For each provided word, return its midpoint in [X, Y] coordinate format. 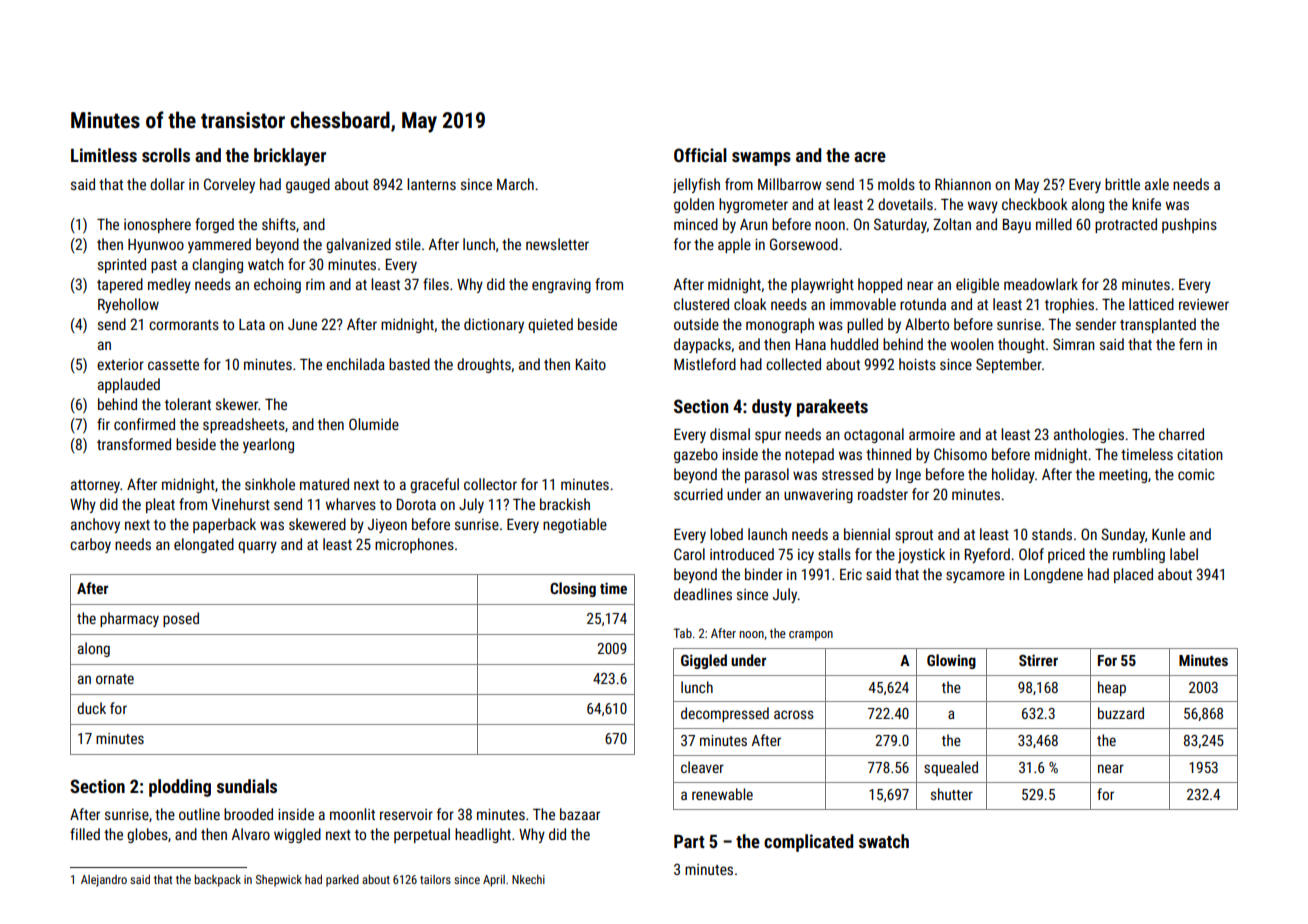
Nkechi [528, 879]
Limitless [104, 155]
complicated [808, 843]
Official [700, 155]
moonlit [352, 814]
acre [870, 157]
